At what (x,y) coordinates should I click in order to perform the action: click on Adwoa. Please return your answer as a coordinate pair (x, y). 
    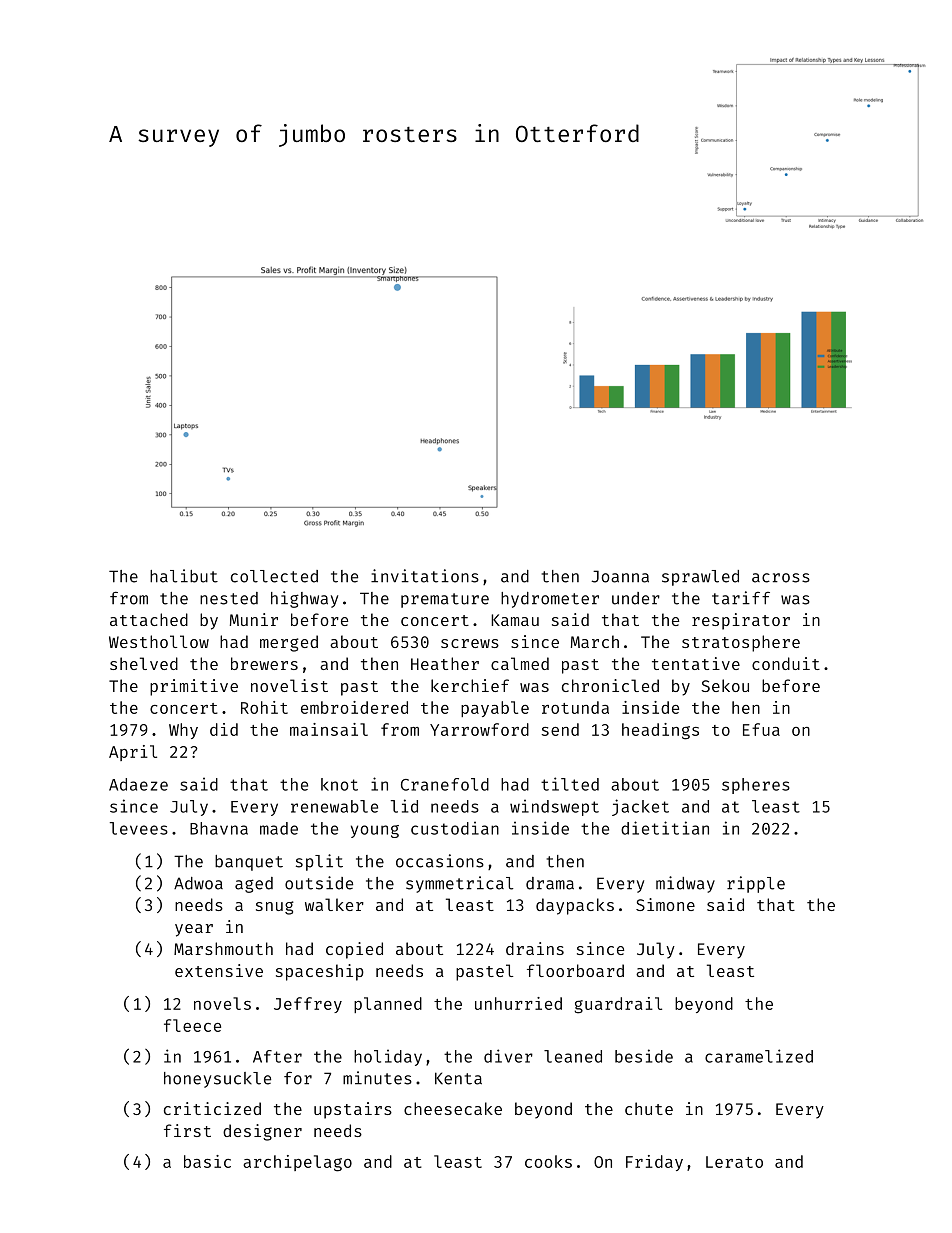
    Looking at the image, I should click on (198, 883).
